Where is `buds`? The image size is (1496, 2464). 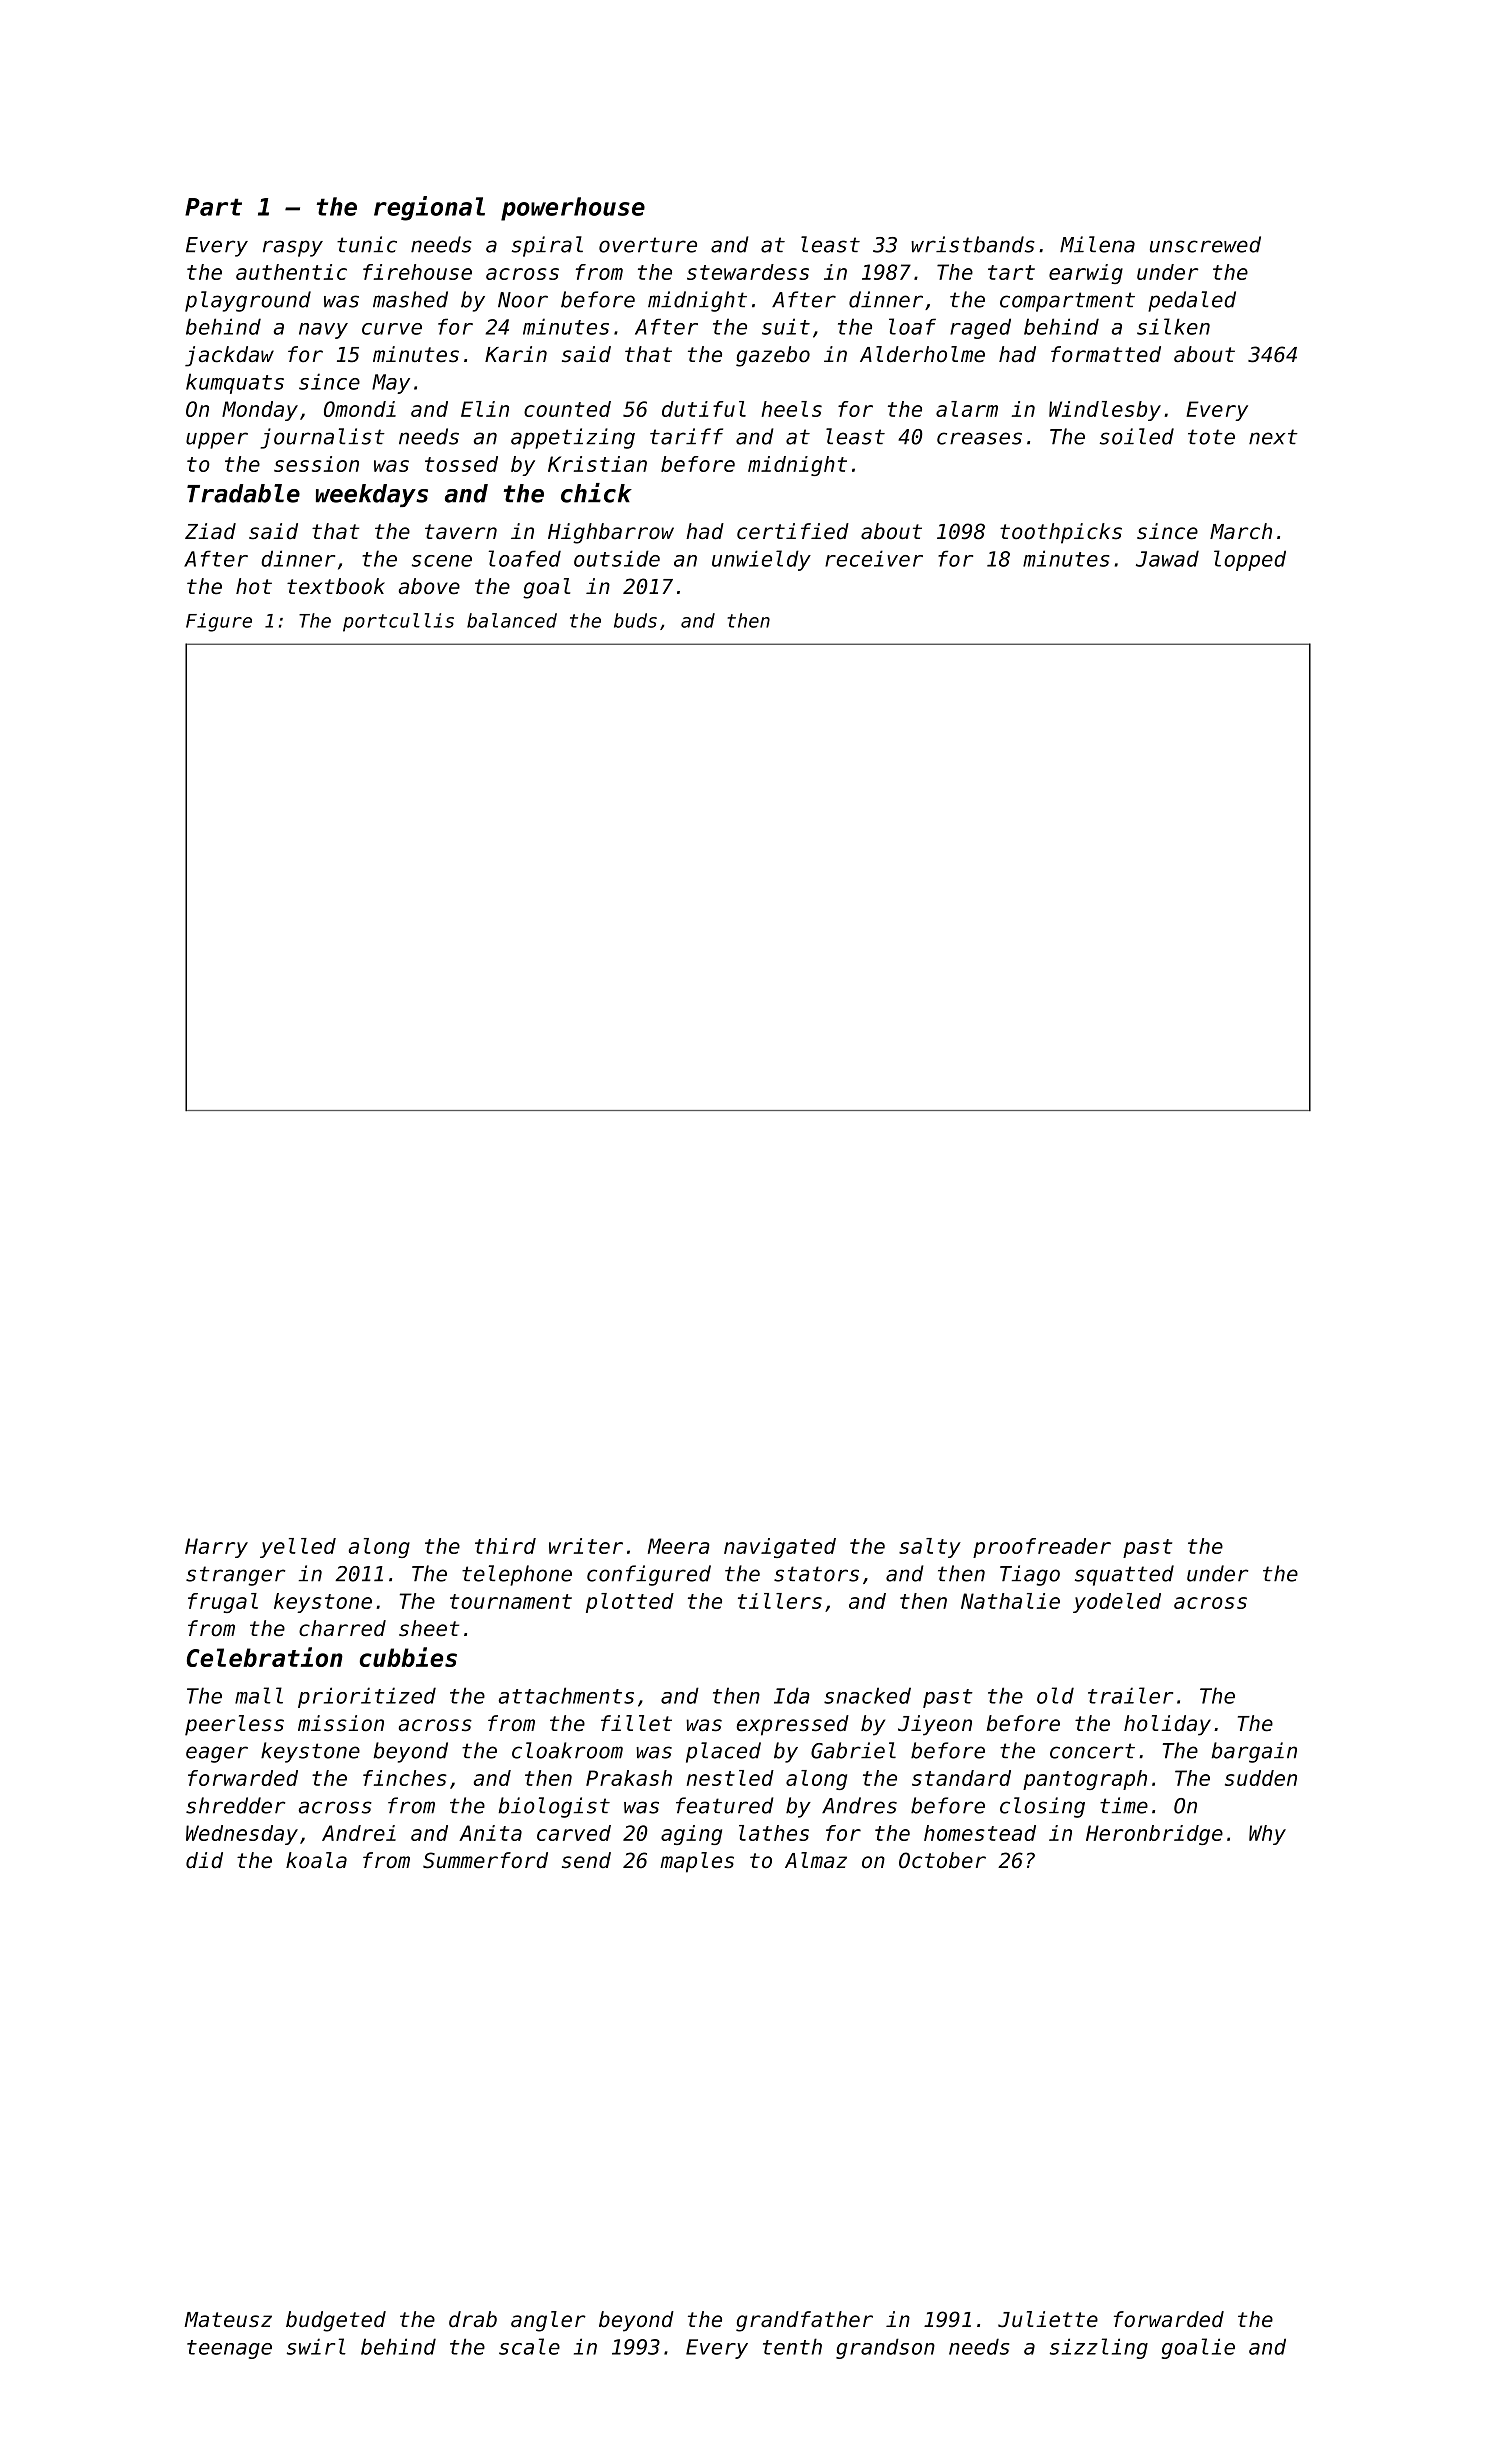
buds is located at coordinates (635, 620).
